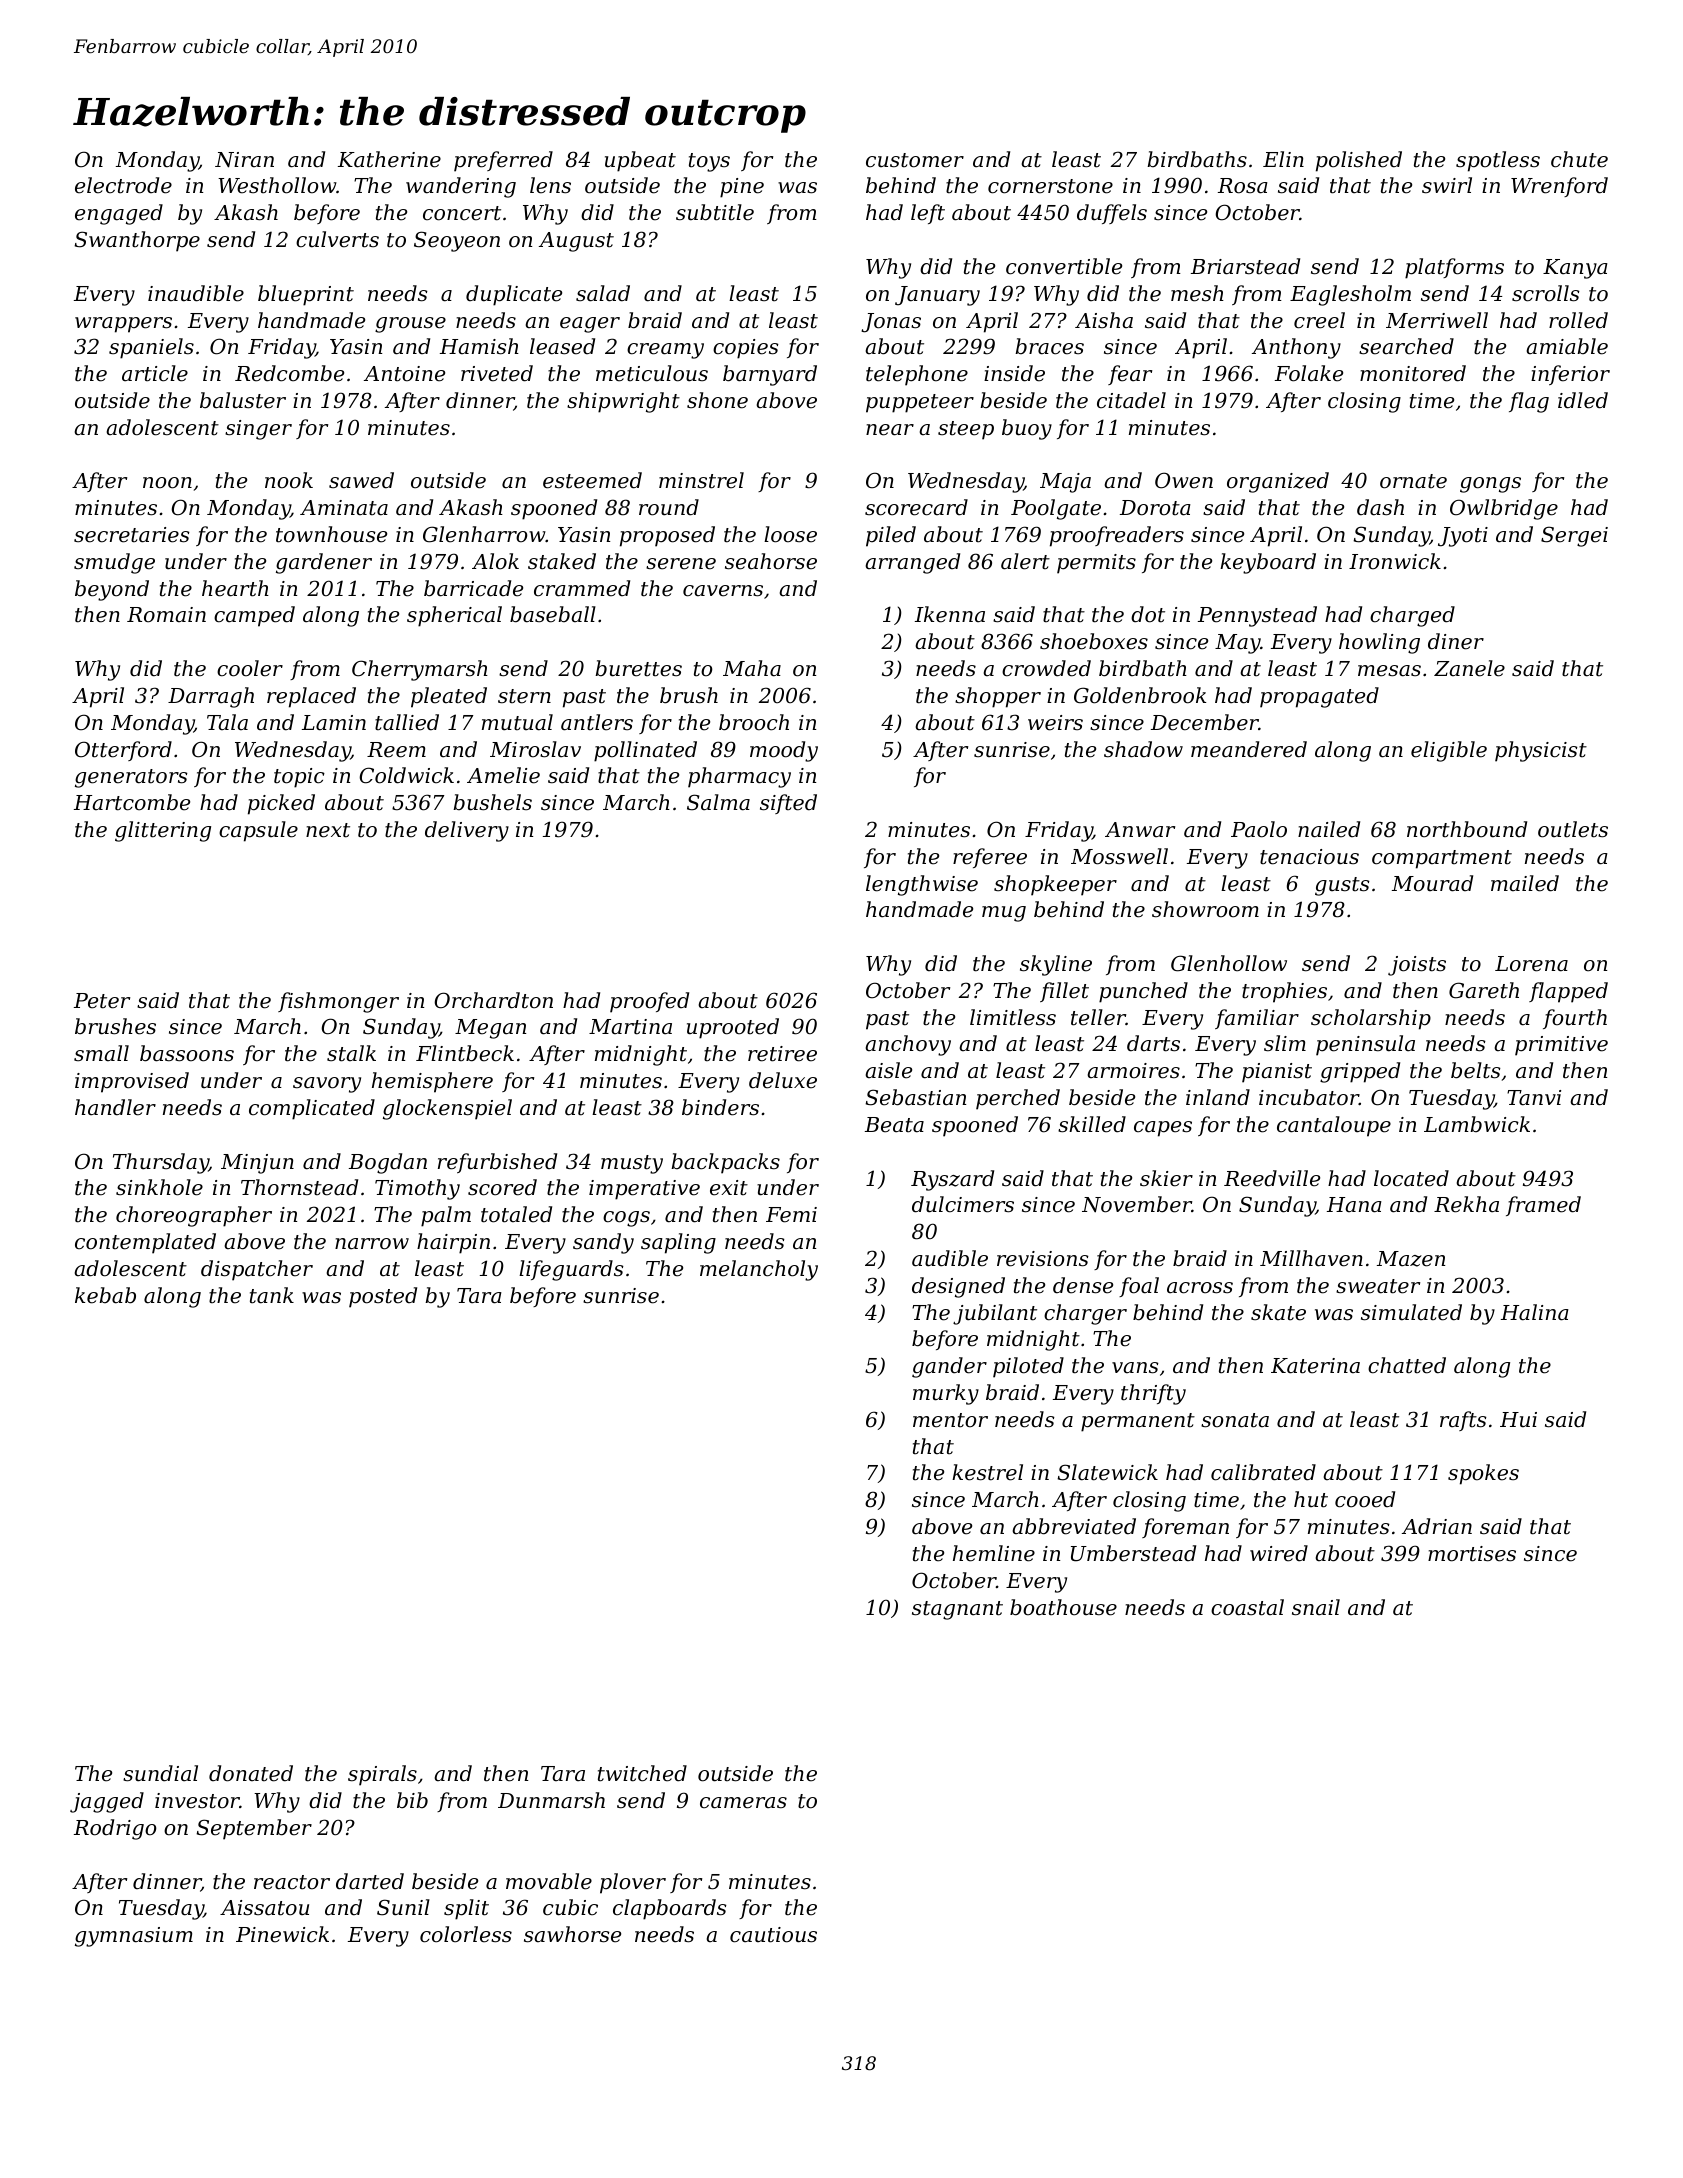 This screenshot has height=2178, width=1683. What do you see at coordinates (1263, 1472) in the screenshot?
I see `calibrated` at bounding box center [1263, 1472].
